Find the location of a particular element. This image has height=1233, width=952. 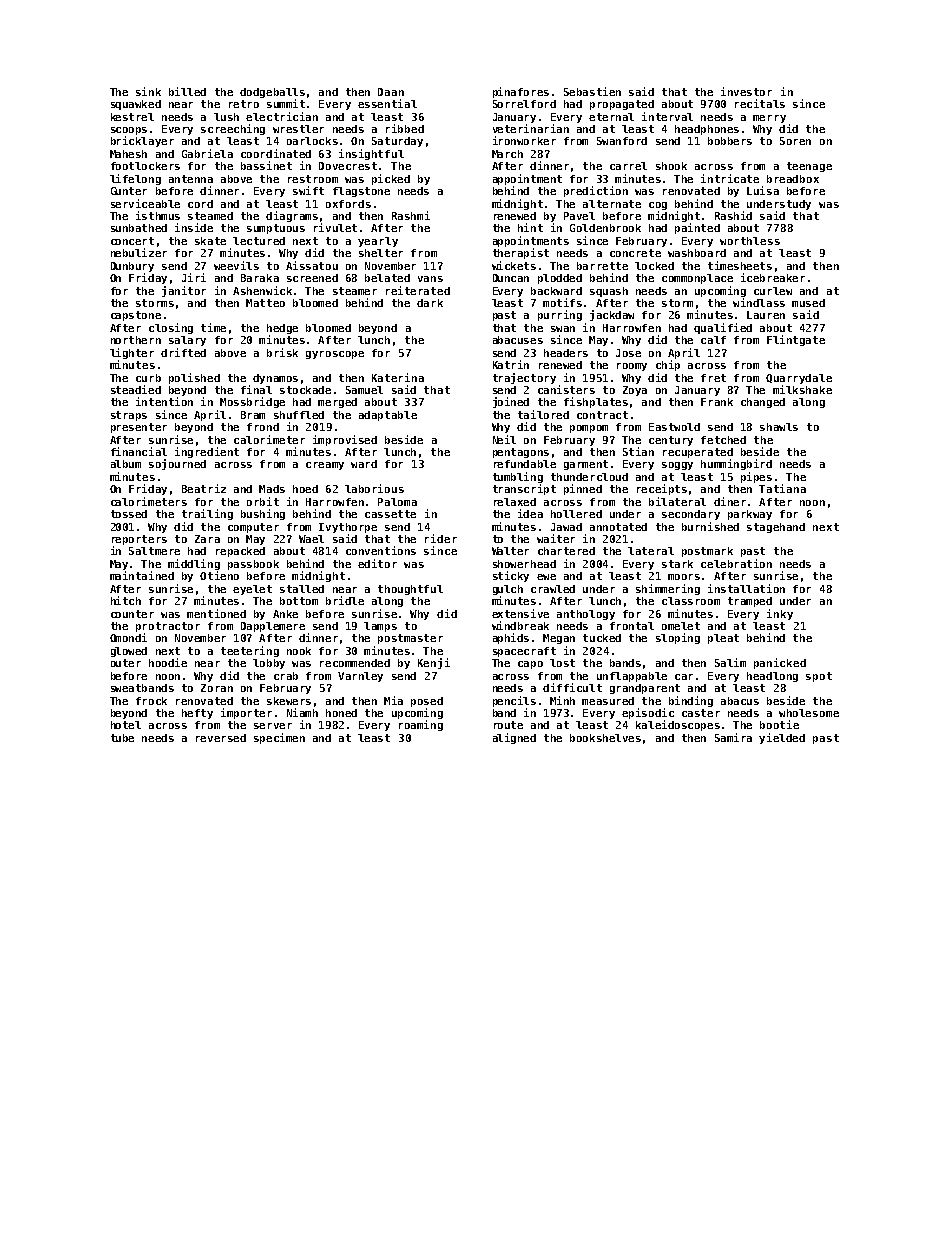

Beatriz is located at coordinates (204, 488).
